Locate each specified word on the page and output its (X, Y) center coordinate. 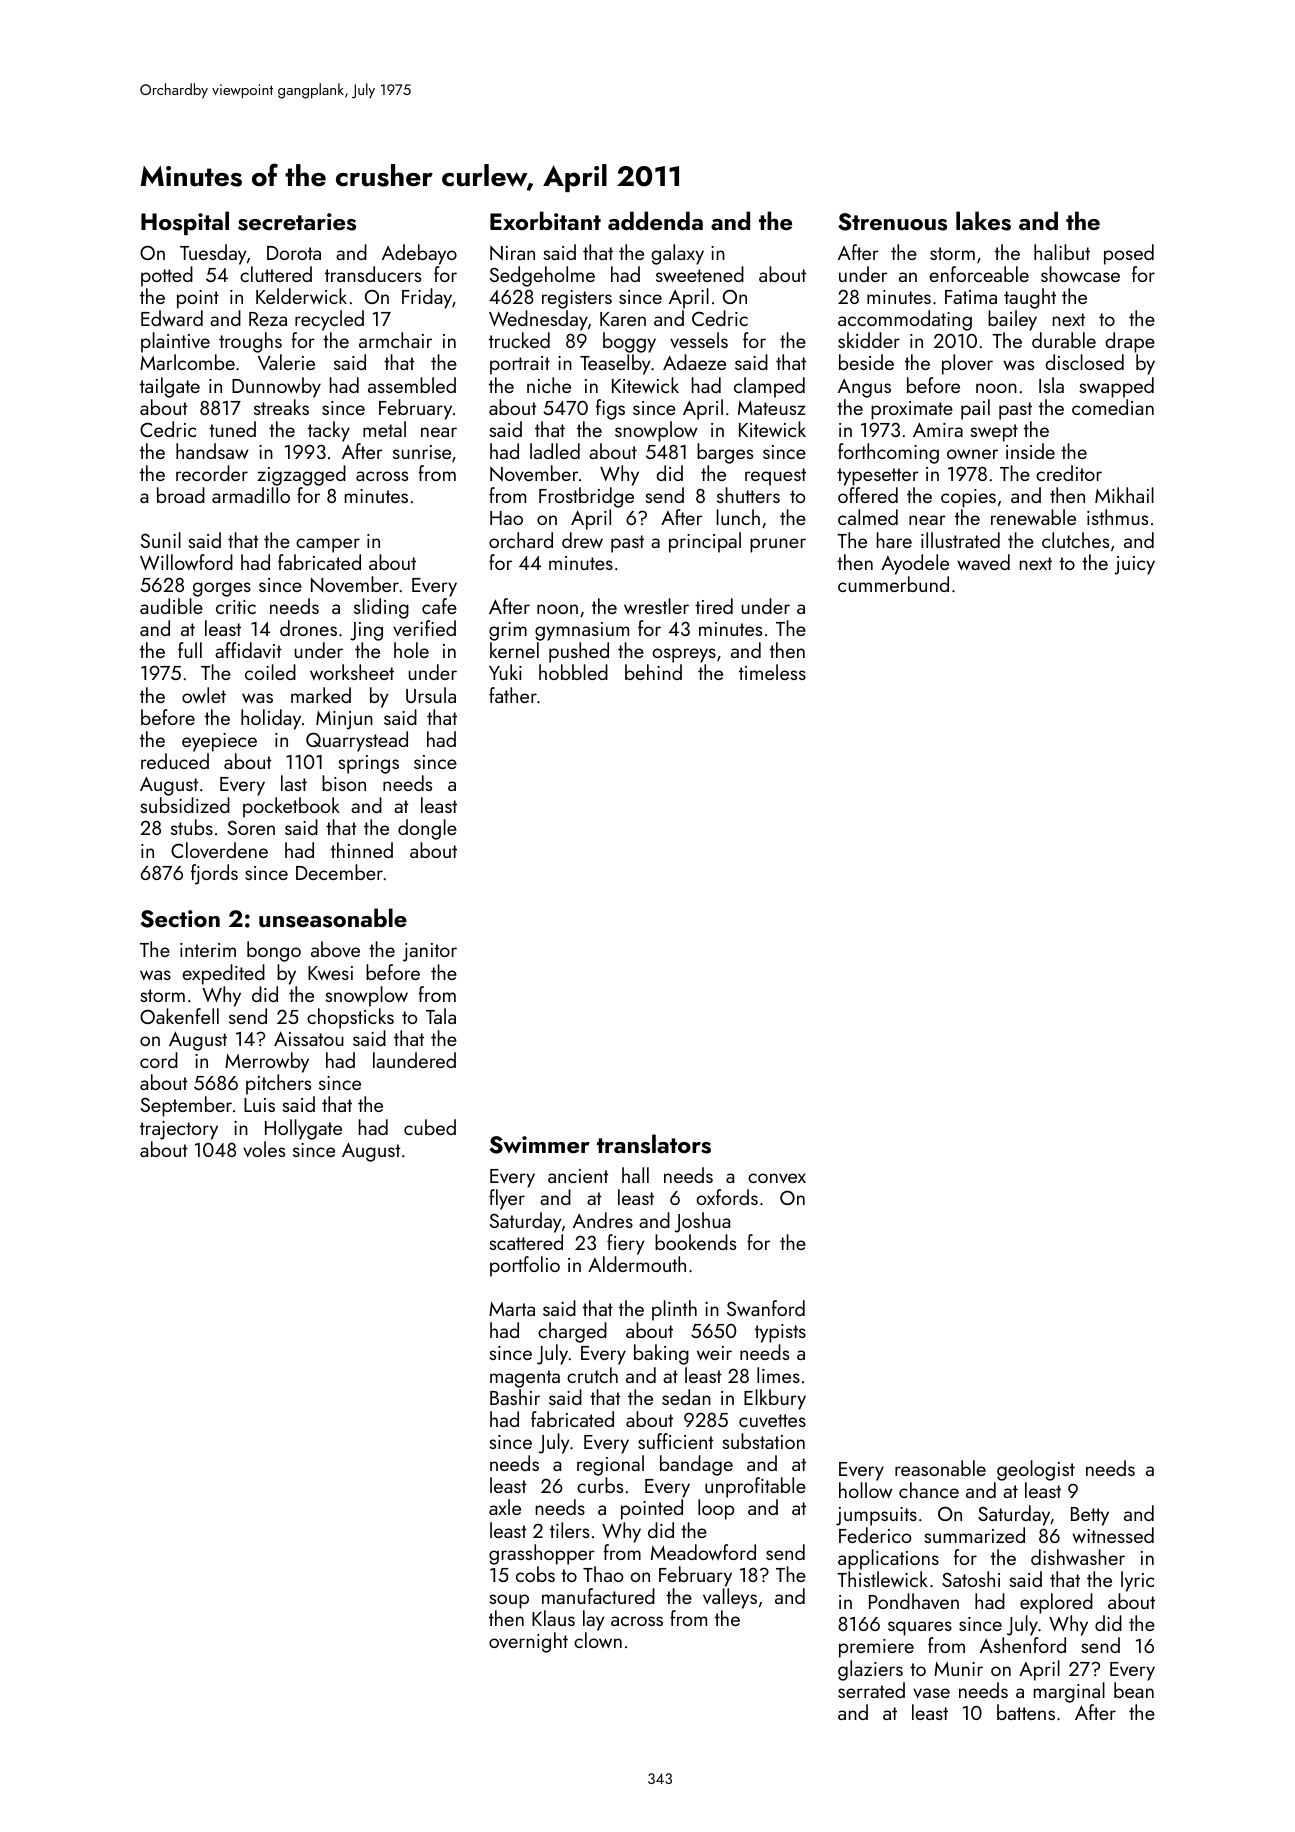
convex (777, 1178)
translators (654, 1144)
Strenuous (892, 222)
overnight (528, 1642)
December (339, 872)
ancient (578, 1176)
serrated (871, 1690)
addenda (655, 220)
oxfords (727, 1197)
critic (236, 607)
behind (653, 672)
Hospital (185, 223)
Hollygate (303, 1129)
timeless (772, 672)
